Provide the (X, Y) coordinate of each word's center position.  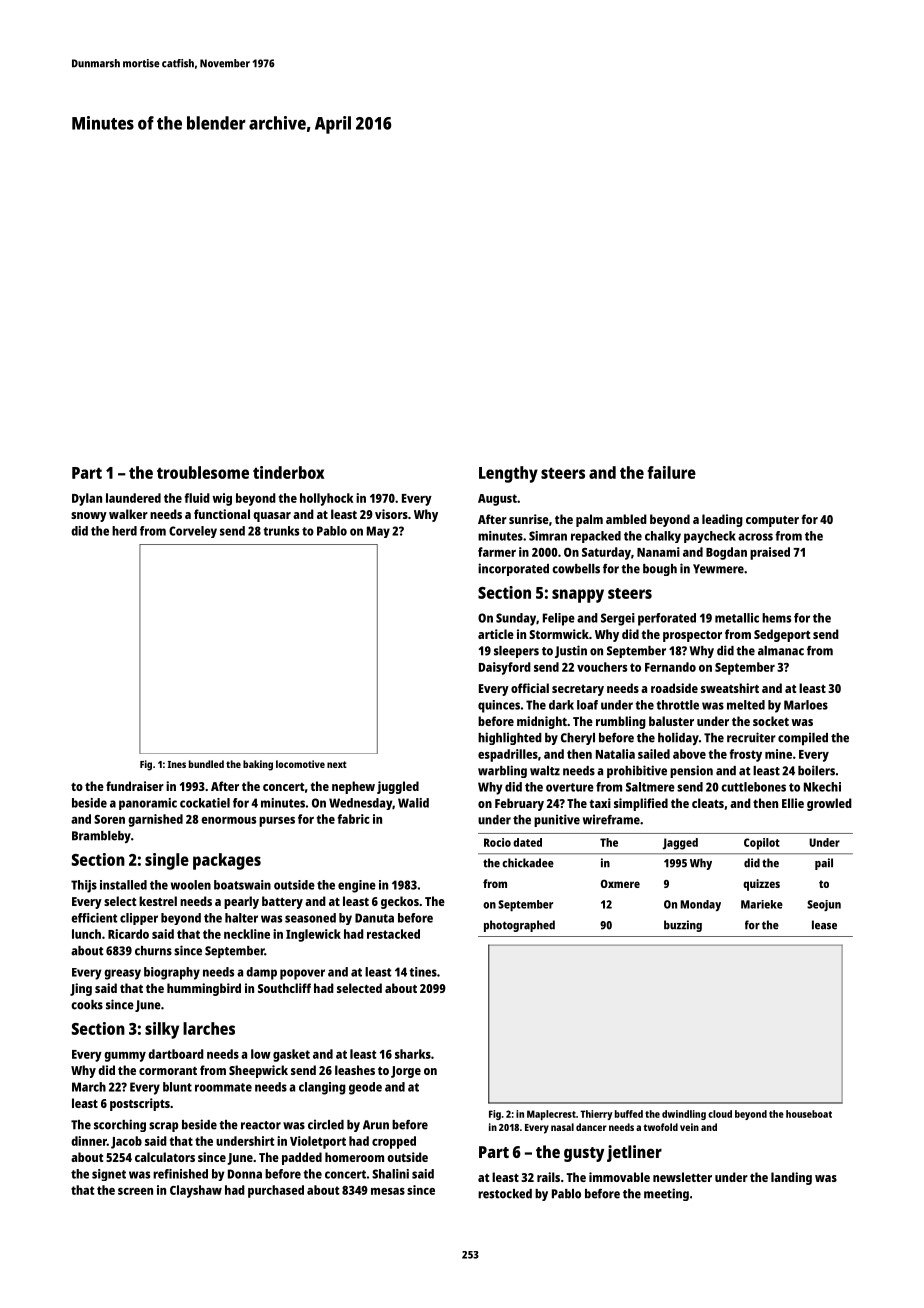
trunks (281, 531)
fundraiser (135, 786)
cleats (708, 803)
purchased (276, 1191)
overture (570, 787)
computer (772, 521)
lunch (86, 934)
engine (357, 886)
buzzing (683, 926)
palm (589, 520)
